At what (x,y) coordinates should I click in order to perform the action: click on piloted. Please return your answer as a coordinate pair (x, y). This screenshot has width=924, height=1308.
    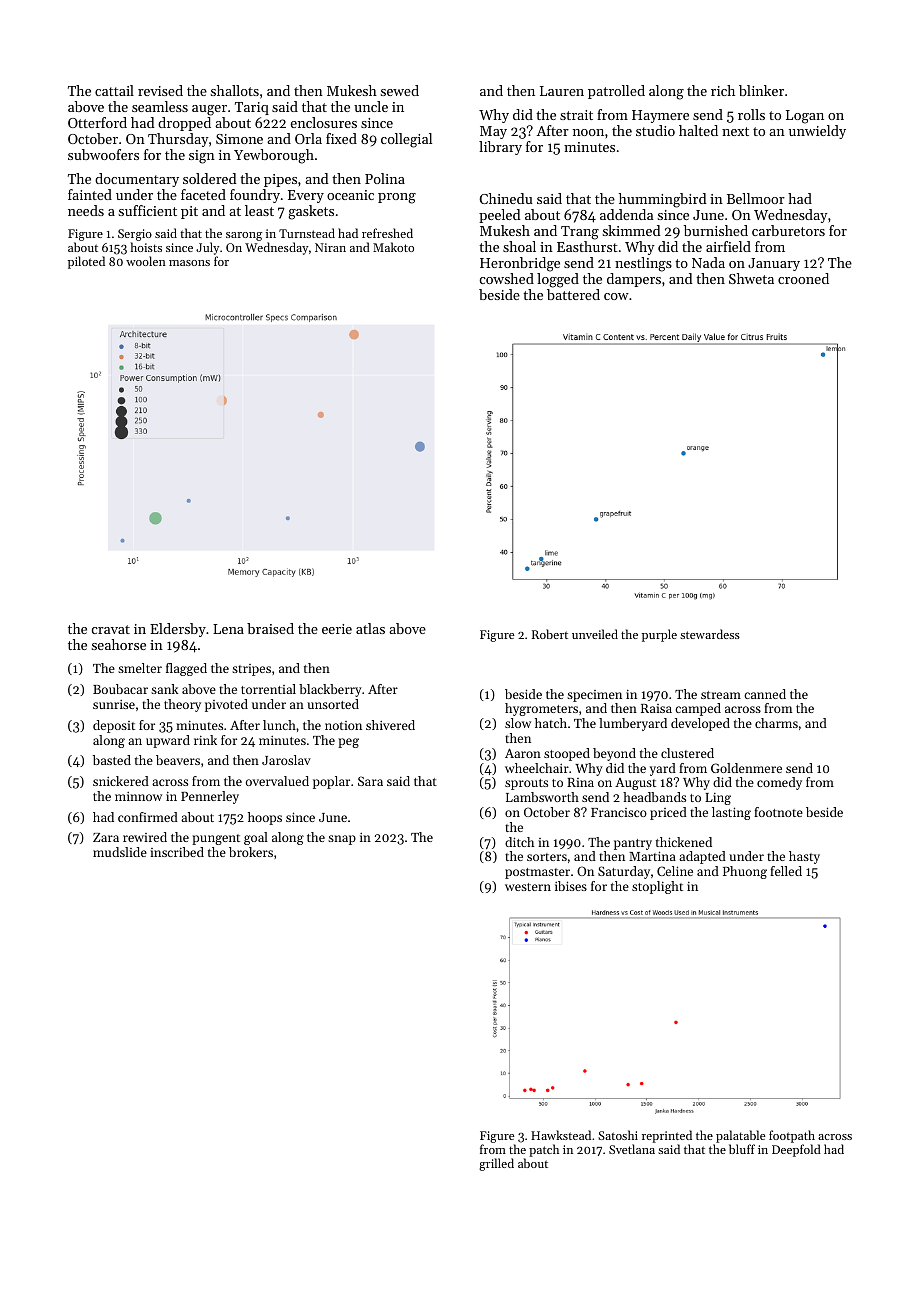
    Looking at the image, I should click on (86, 262).
